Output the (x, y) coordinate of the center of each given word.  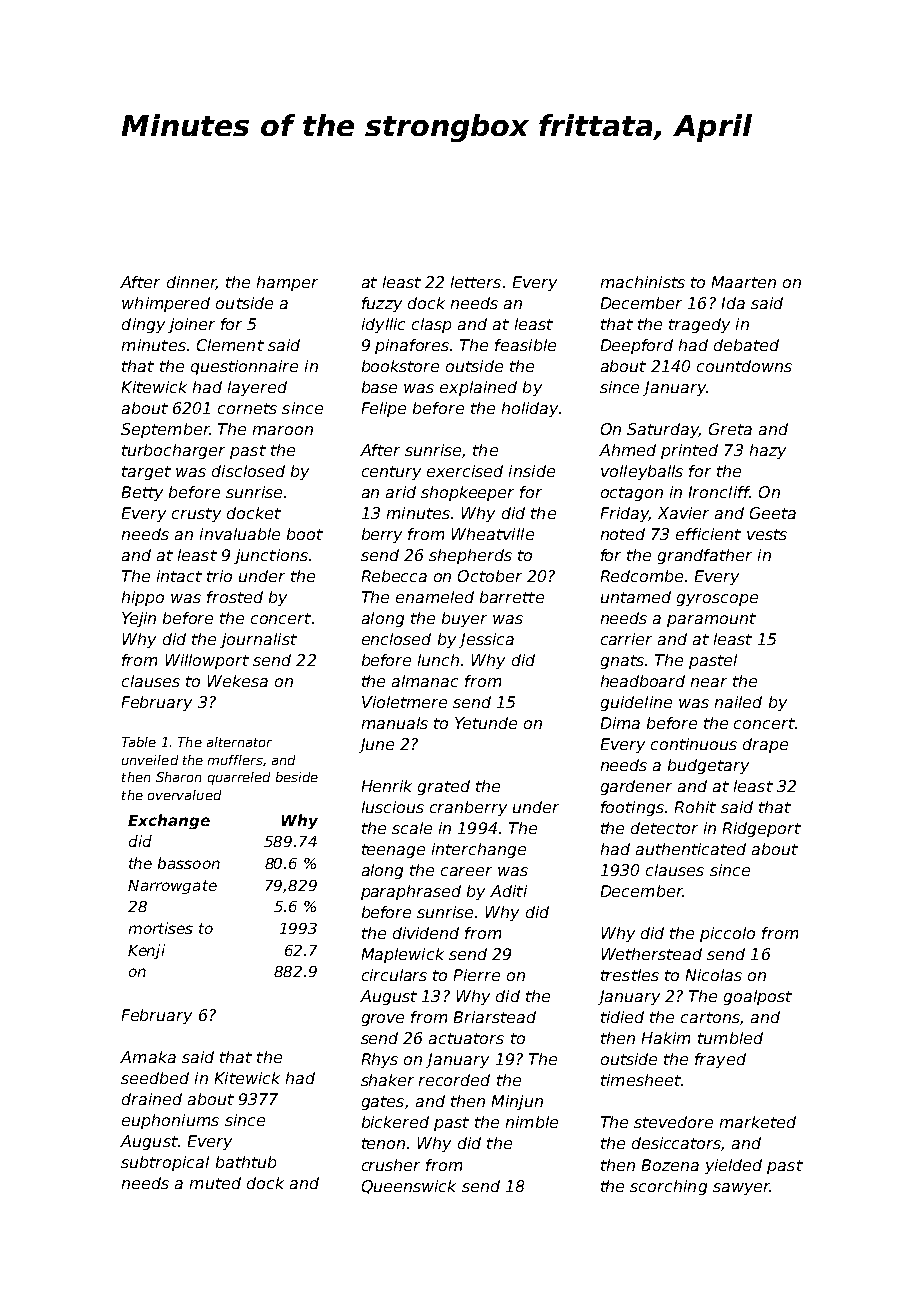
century (391, 473)
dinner (191, 283)
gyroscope (717, 600)
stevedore (673, 1122)
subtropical (165, 1163)
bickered (395, 1122)
